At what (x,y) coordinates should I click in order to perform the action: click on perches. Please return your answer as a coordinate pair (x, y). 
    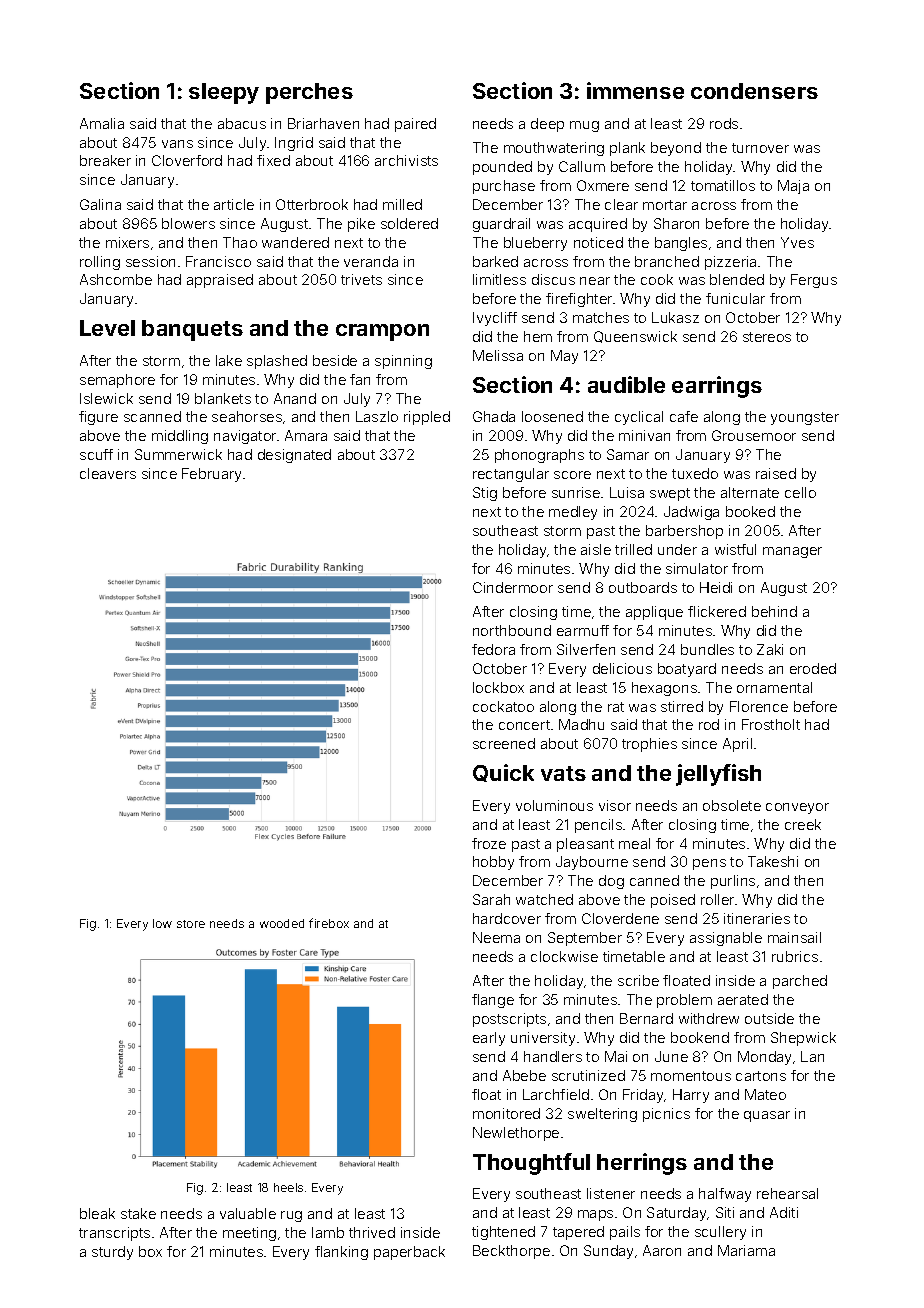
    Looking at the image, I should click on (309, 93).
